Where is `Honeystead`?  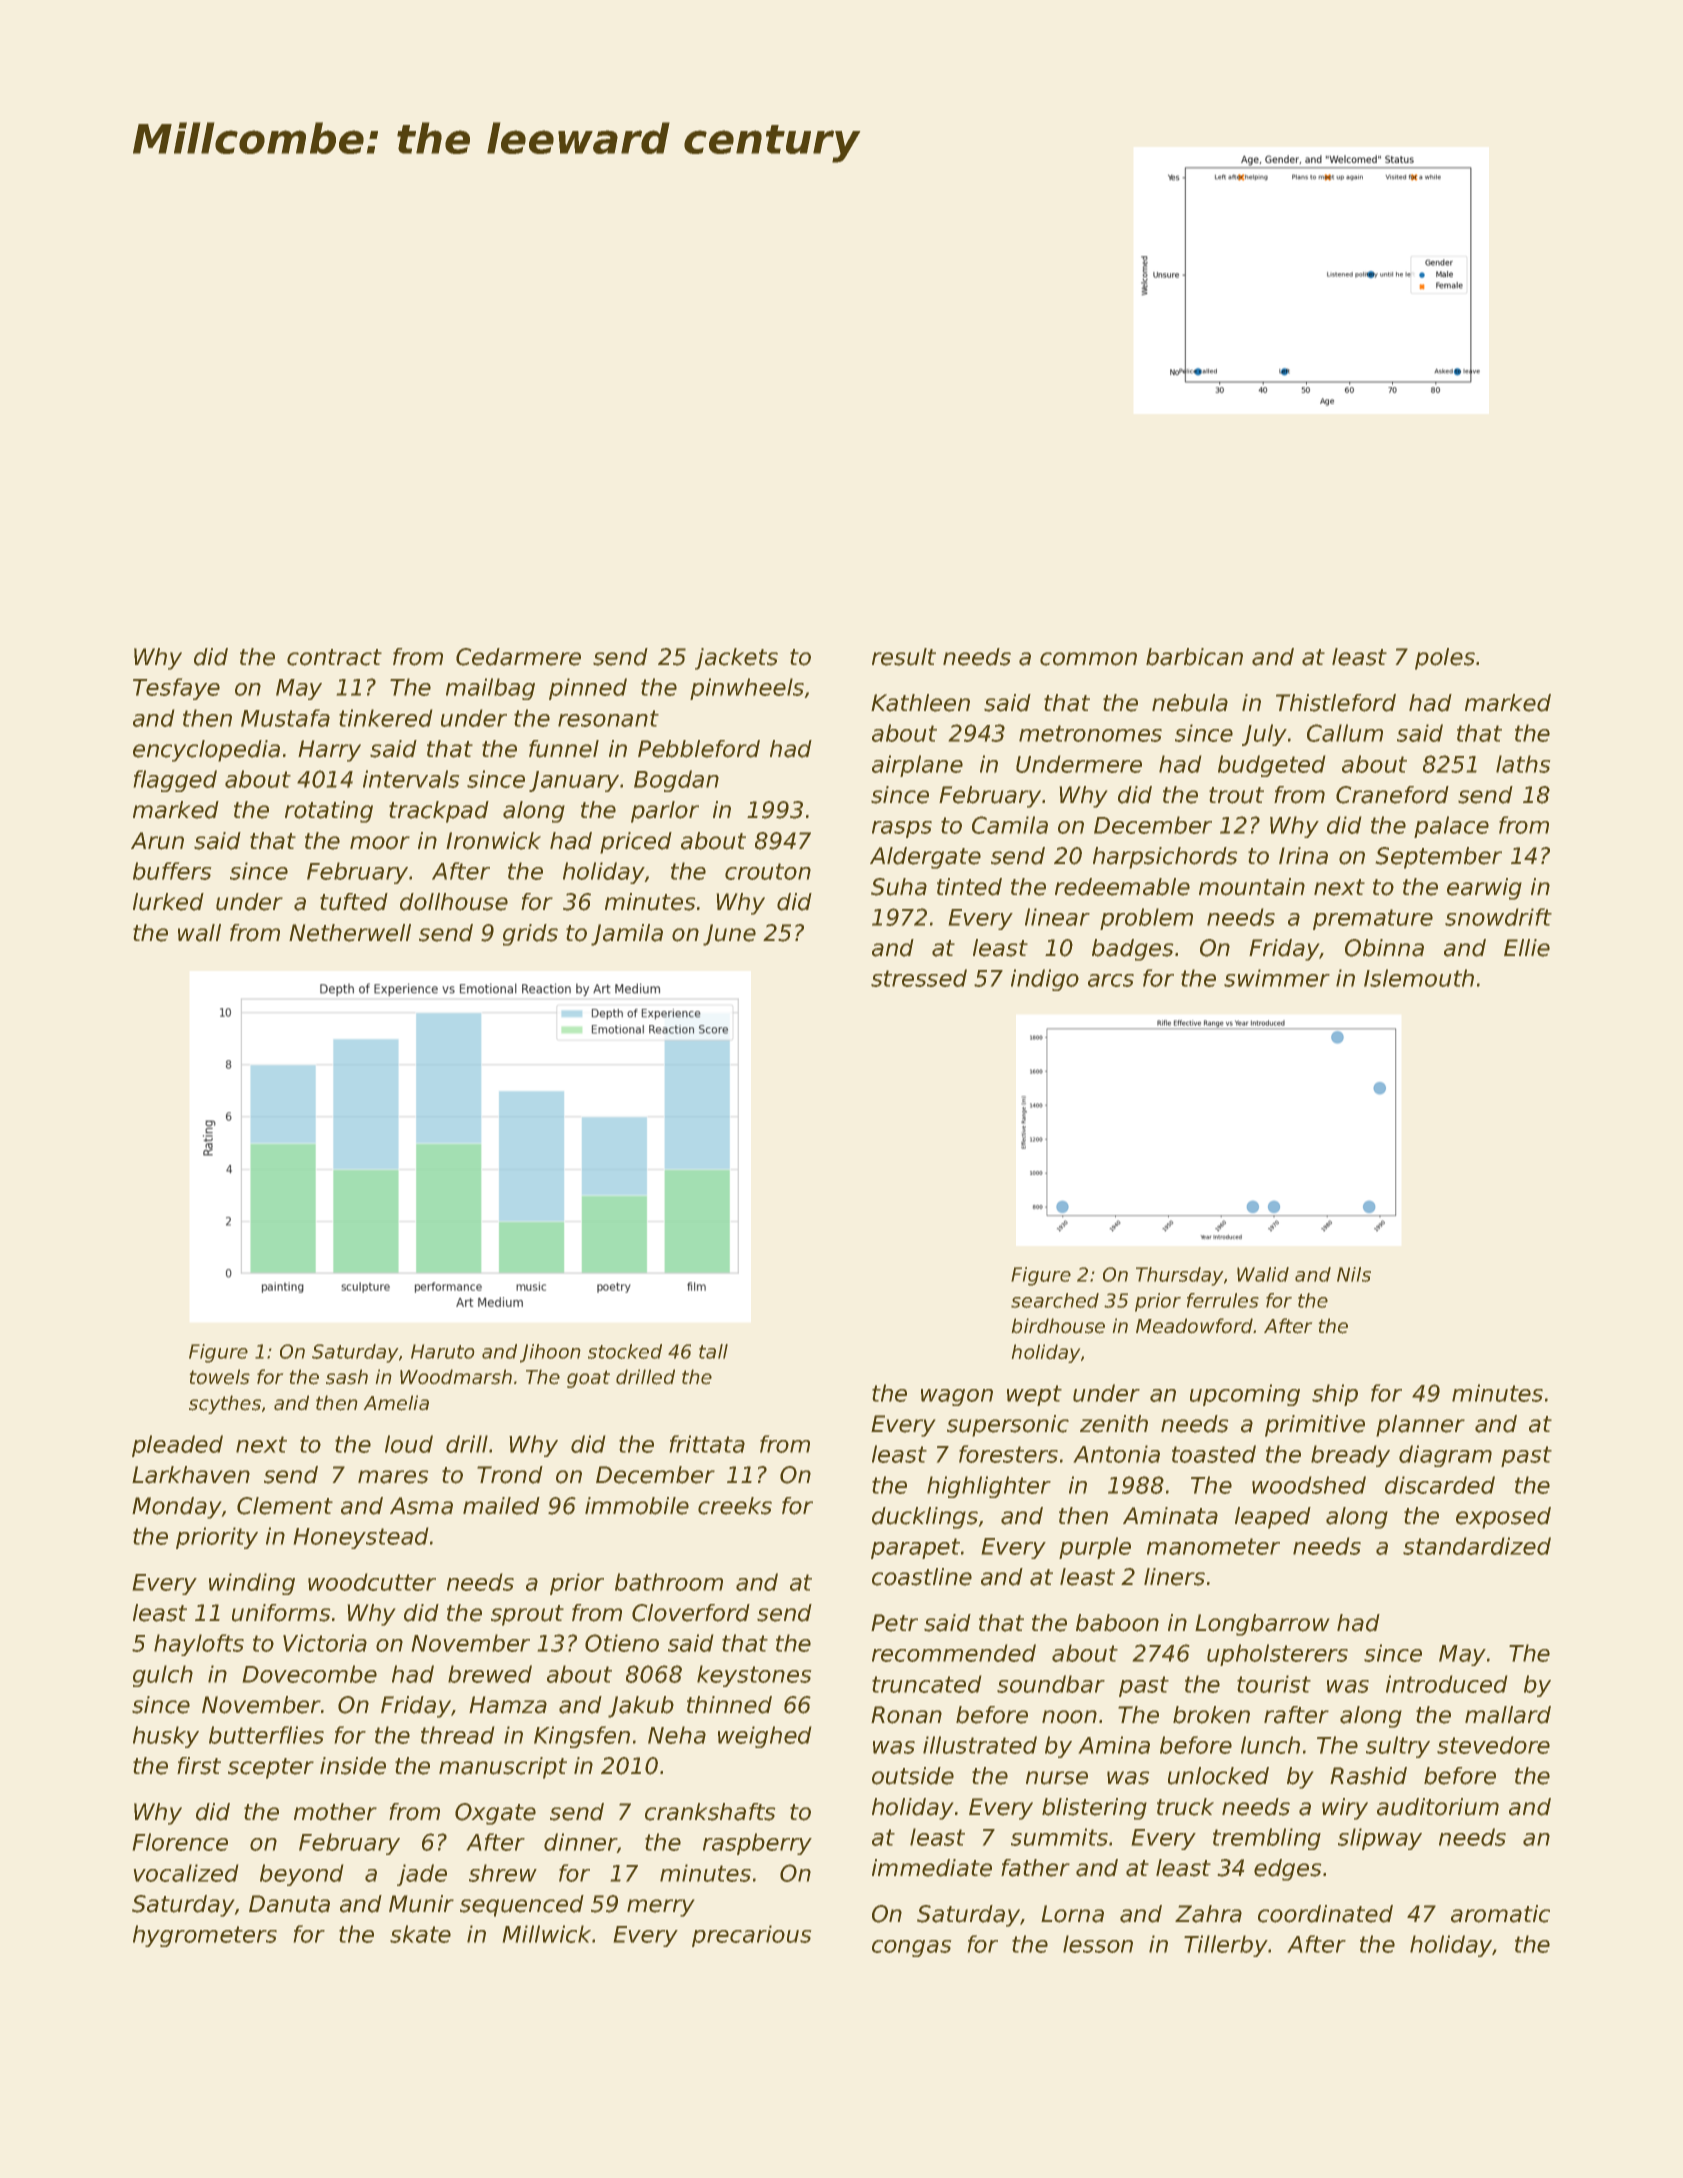 Honeystead is located at coordinates (361, 1538).
